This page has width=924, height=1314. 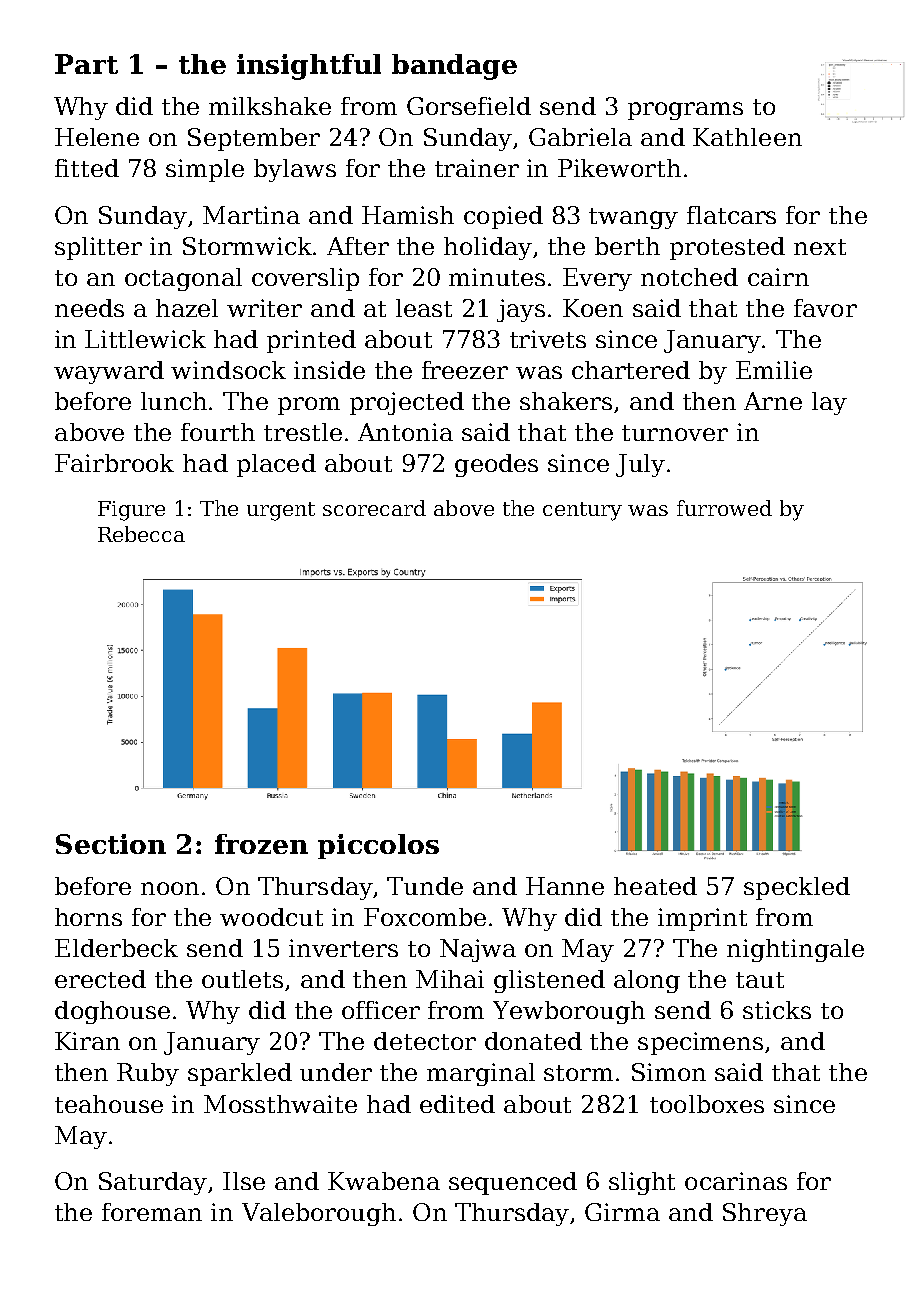 What do you see at coordinates (378, 846) in the page?
I see `piccolos` at bounding box center [378, 846].
